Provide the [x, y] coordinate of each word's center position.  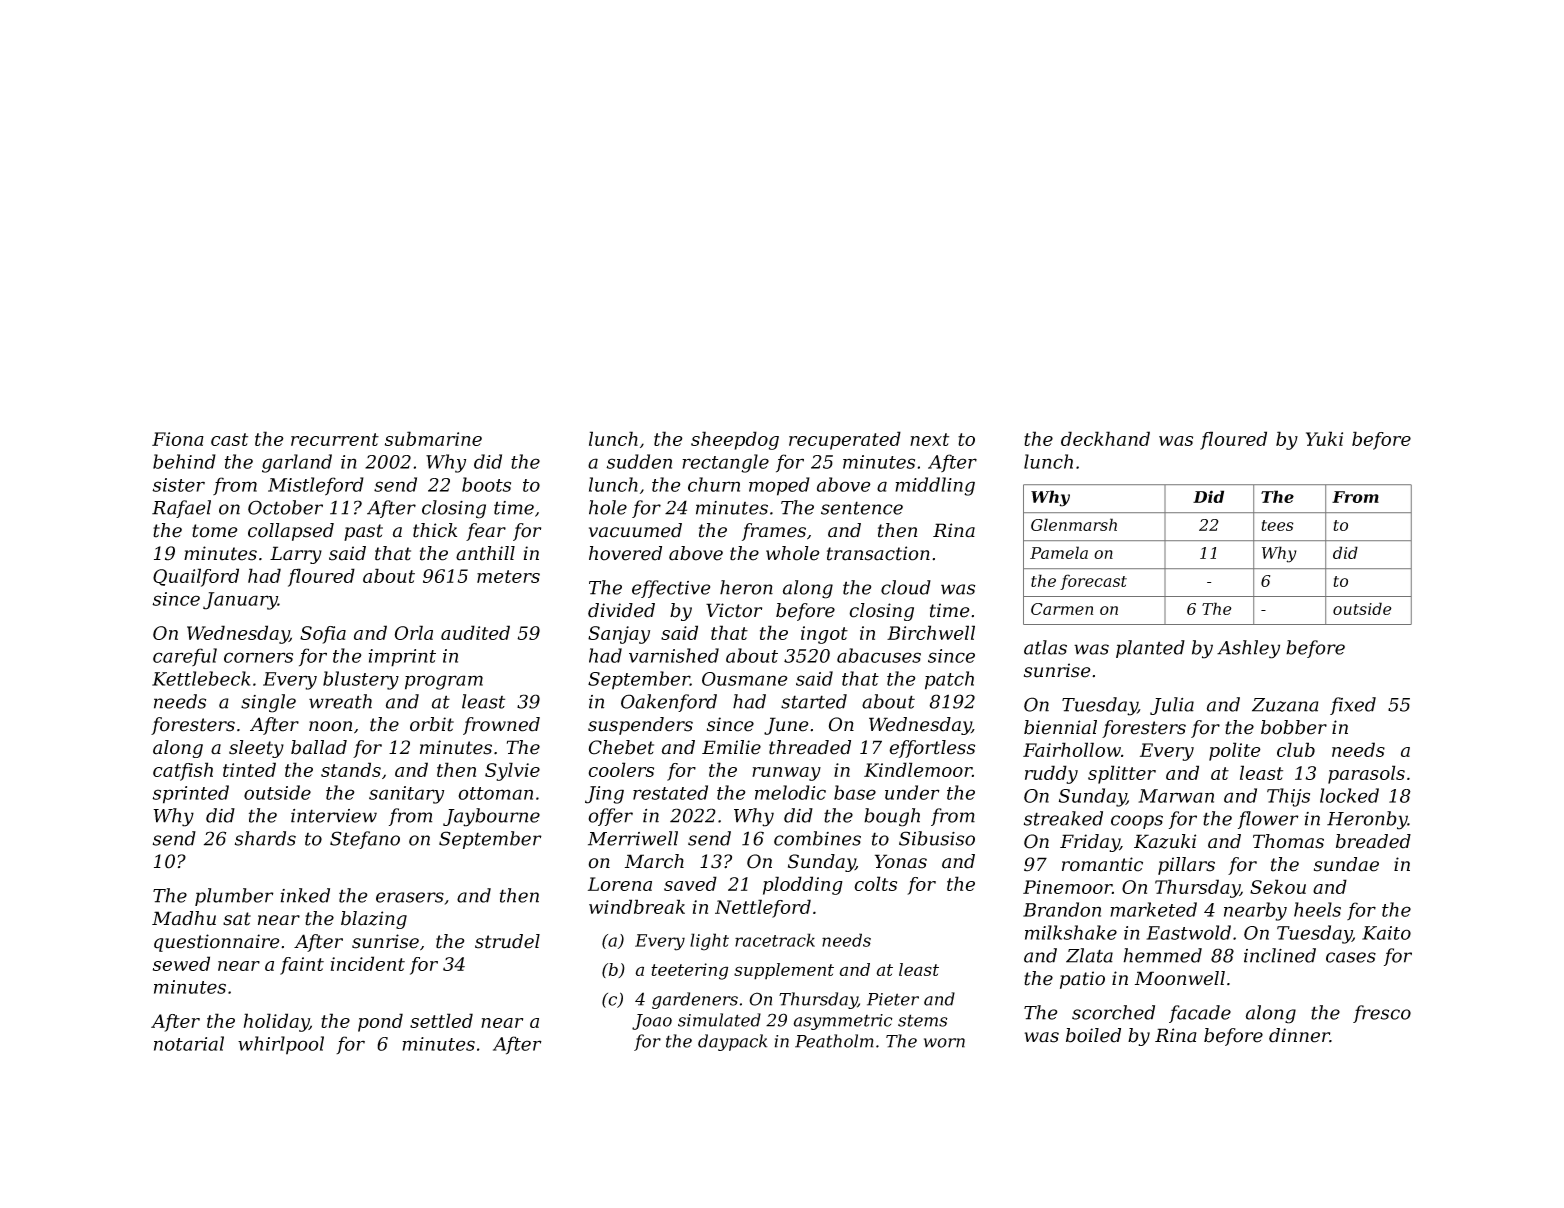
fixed [1353, 706]
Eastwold [1188, 932]
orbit [432, 724]
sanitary [406, 795]
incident [368, 963]
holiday [276, 1022]
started [814, 701]
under [912, 792]
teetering [689, 971]
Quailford [196, 577]
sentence [862, 508]
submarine [433, 438]
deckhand [1105, 438]
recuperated [845, 440]
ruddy [1051, 774]
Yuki [1324, 438]
